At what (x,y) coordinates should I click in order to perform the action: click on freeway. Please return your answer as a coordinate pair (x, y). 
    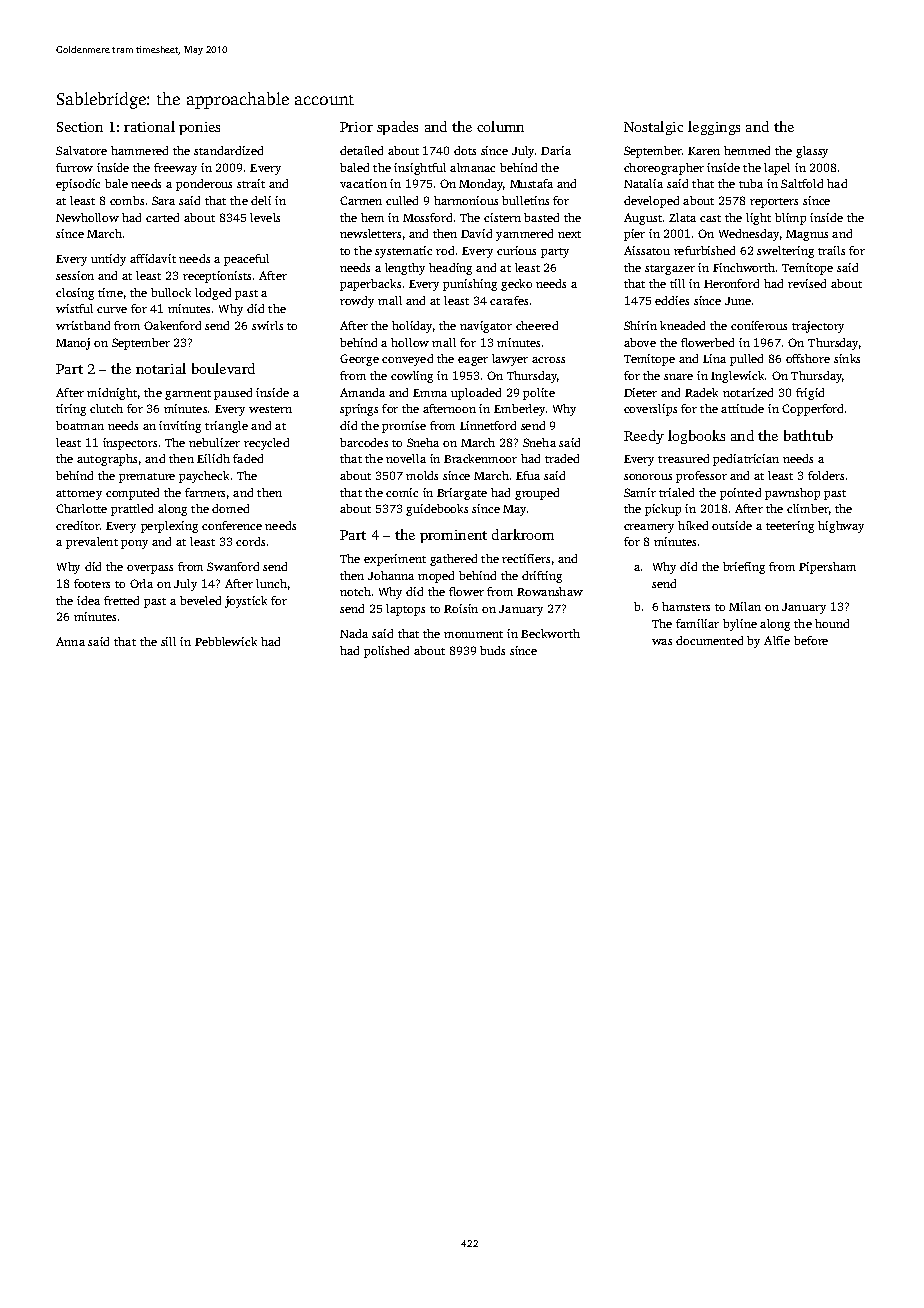
    Looking at the image, I should click on (175, 169).
